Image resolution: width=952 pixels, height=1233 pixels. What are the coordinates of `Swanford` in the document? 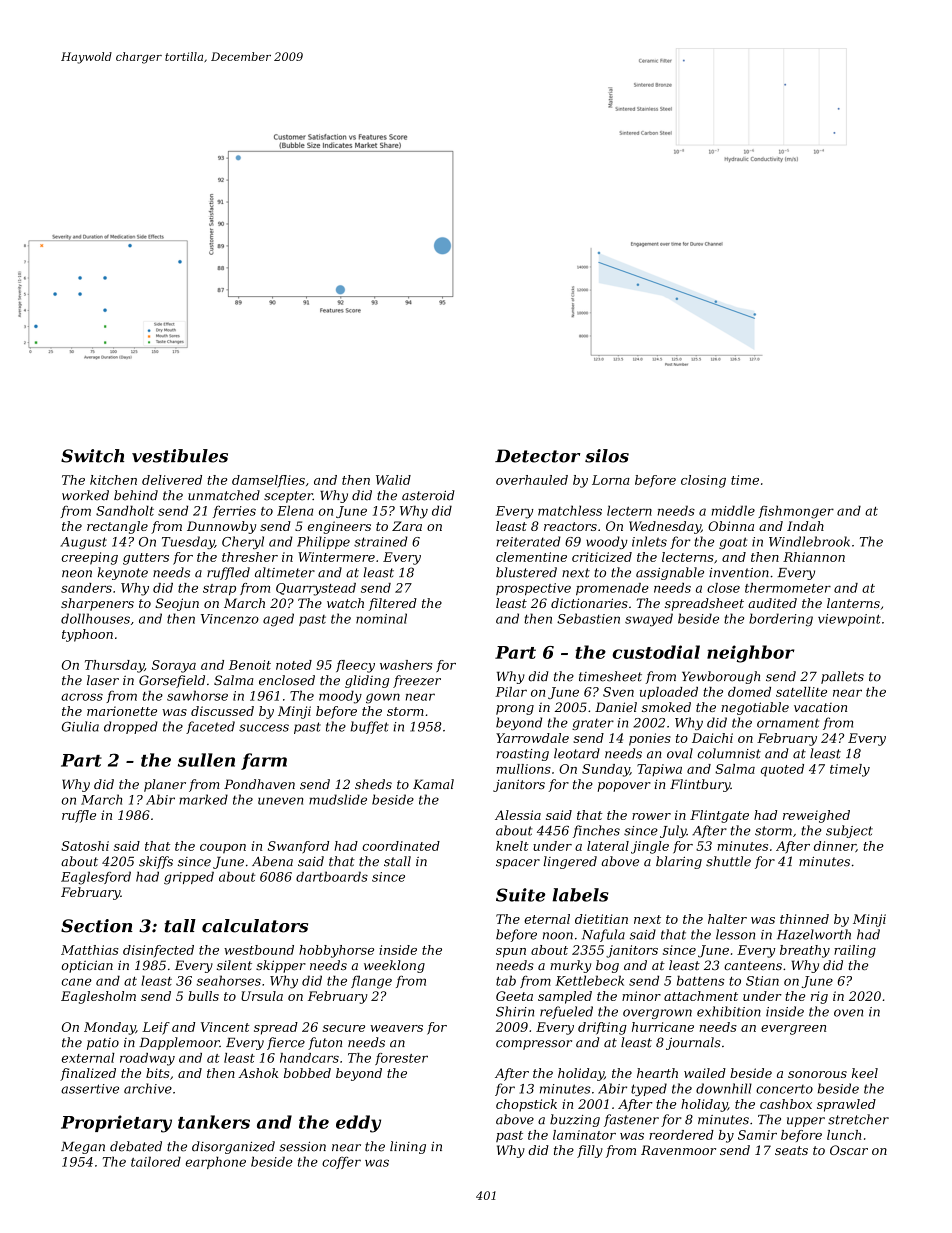 It's located at (298, 847).
